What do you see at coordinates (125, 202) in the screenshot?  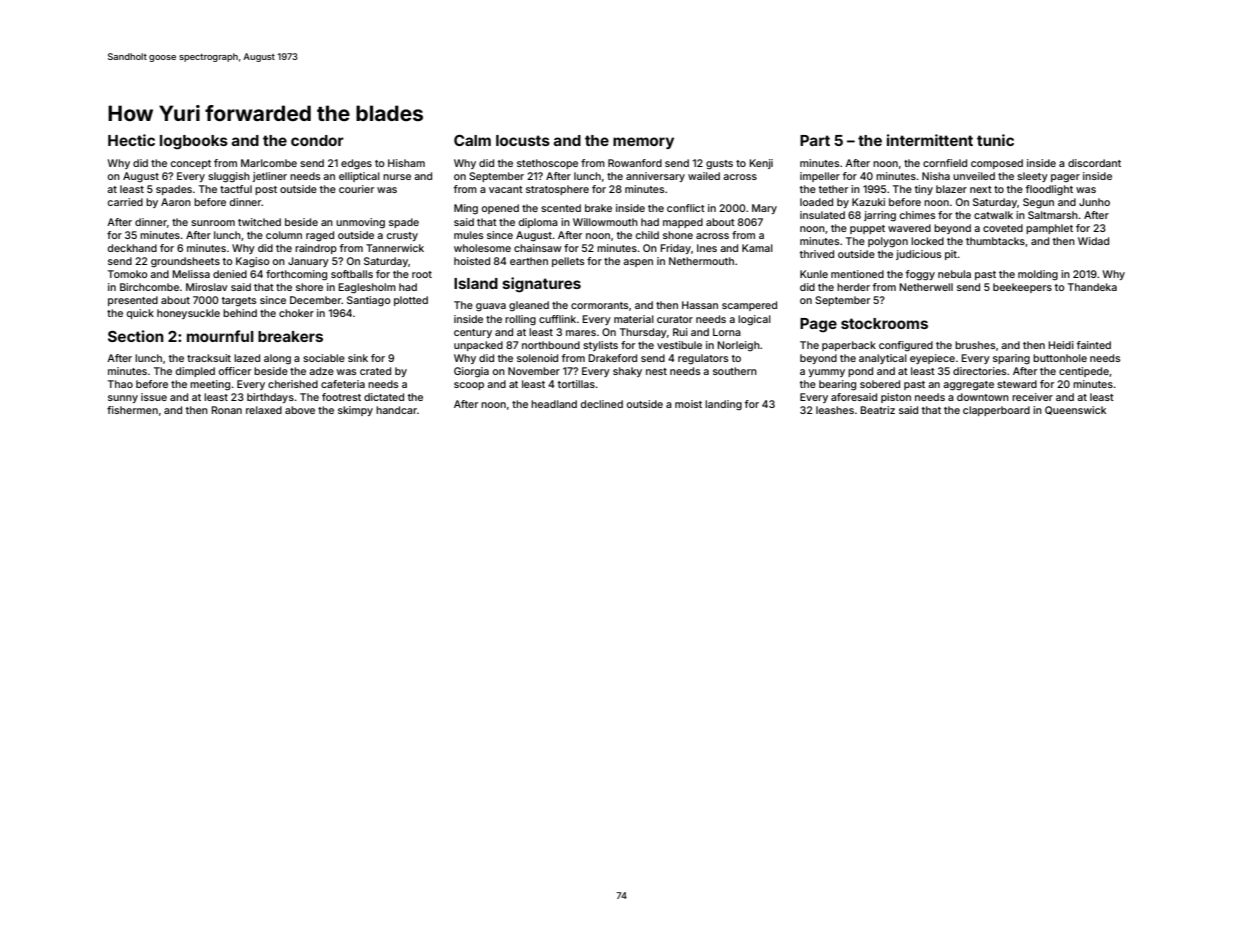 I see `carried` at bounding box center [125, 202].
